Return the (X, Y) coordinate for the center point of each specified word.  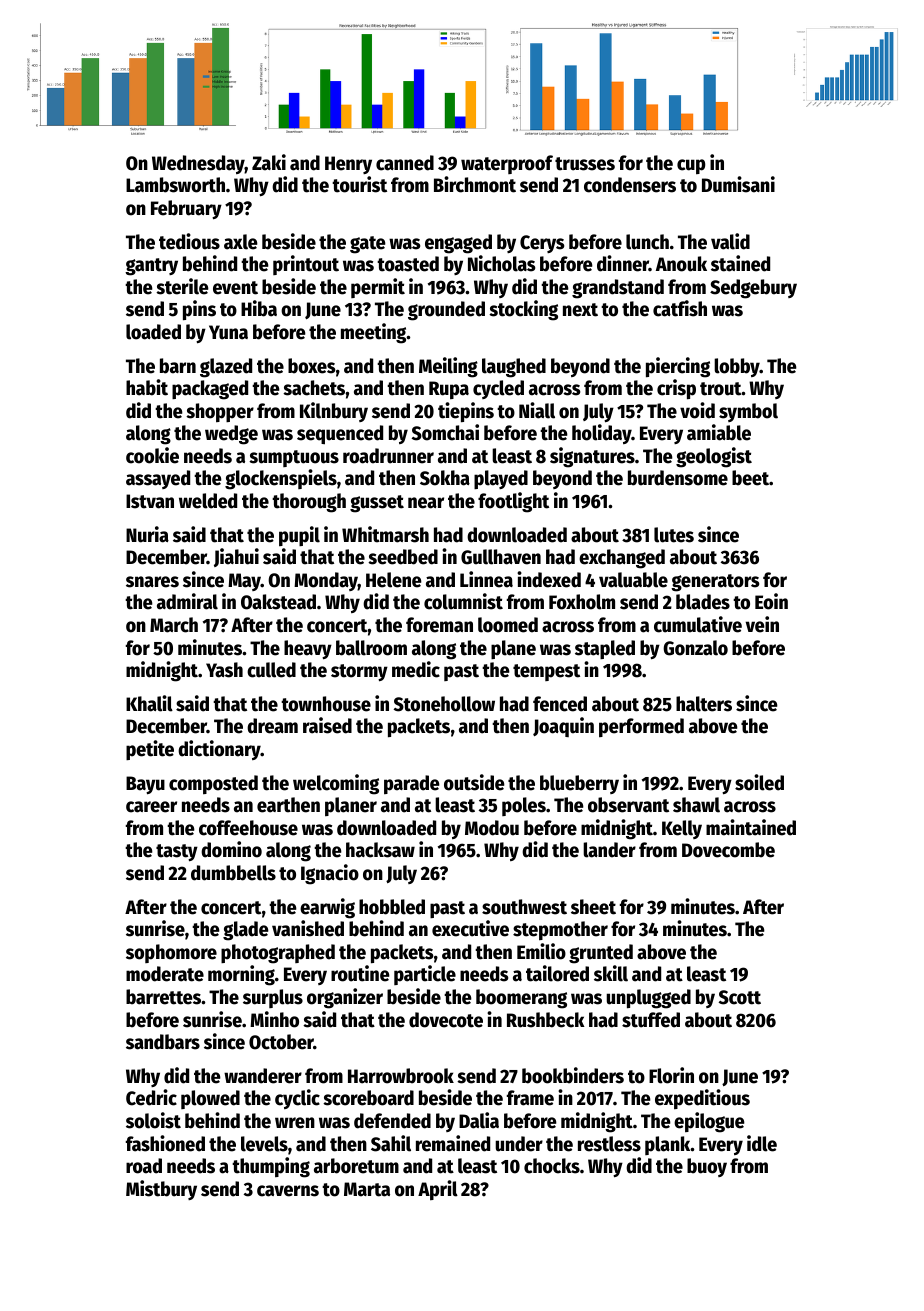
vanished (308, 928)
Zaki (269, 162)
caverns (288, 1191)
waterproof (507, 164)
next (580, 310)
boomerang (521, 999)
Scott (740, 997)
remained (453, 1143)
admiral (187, 601)
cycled (498, 389)
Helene (394, 580)
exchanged (622, 559)
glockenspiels (281, 479)
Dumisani (738, 184)
